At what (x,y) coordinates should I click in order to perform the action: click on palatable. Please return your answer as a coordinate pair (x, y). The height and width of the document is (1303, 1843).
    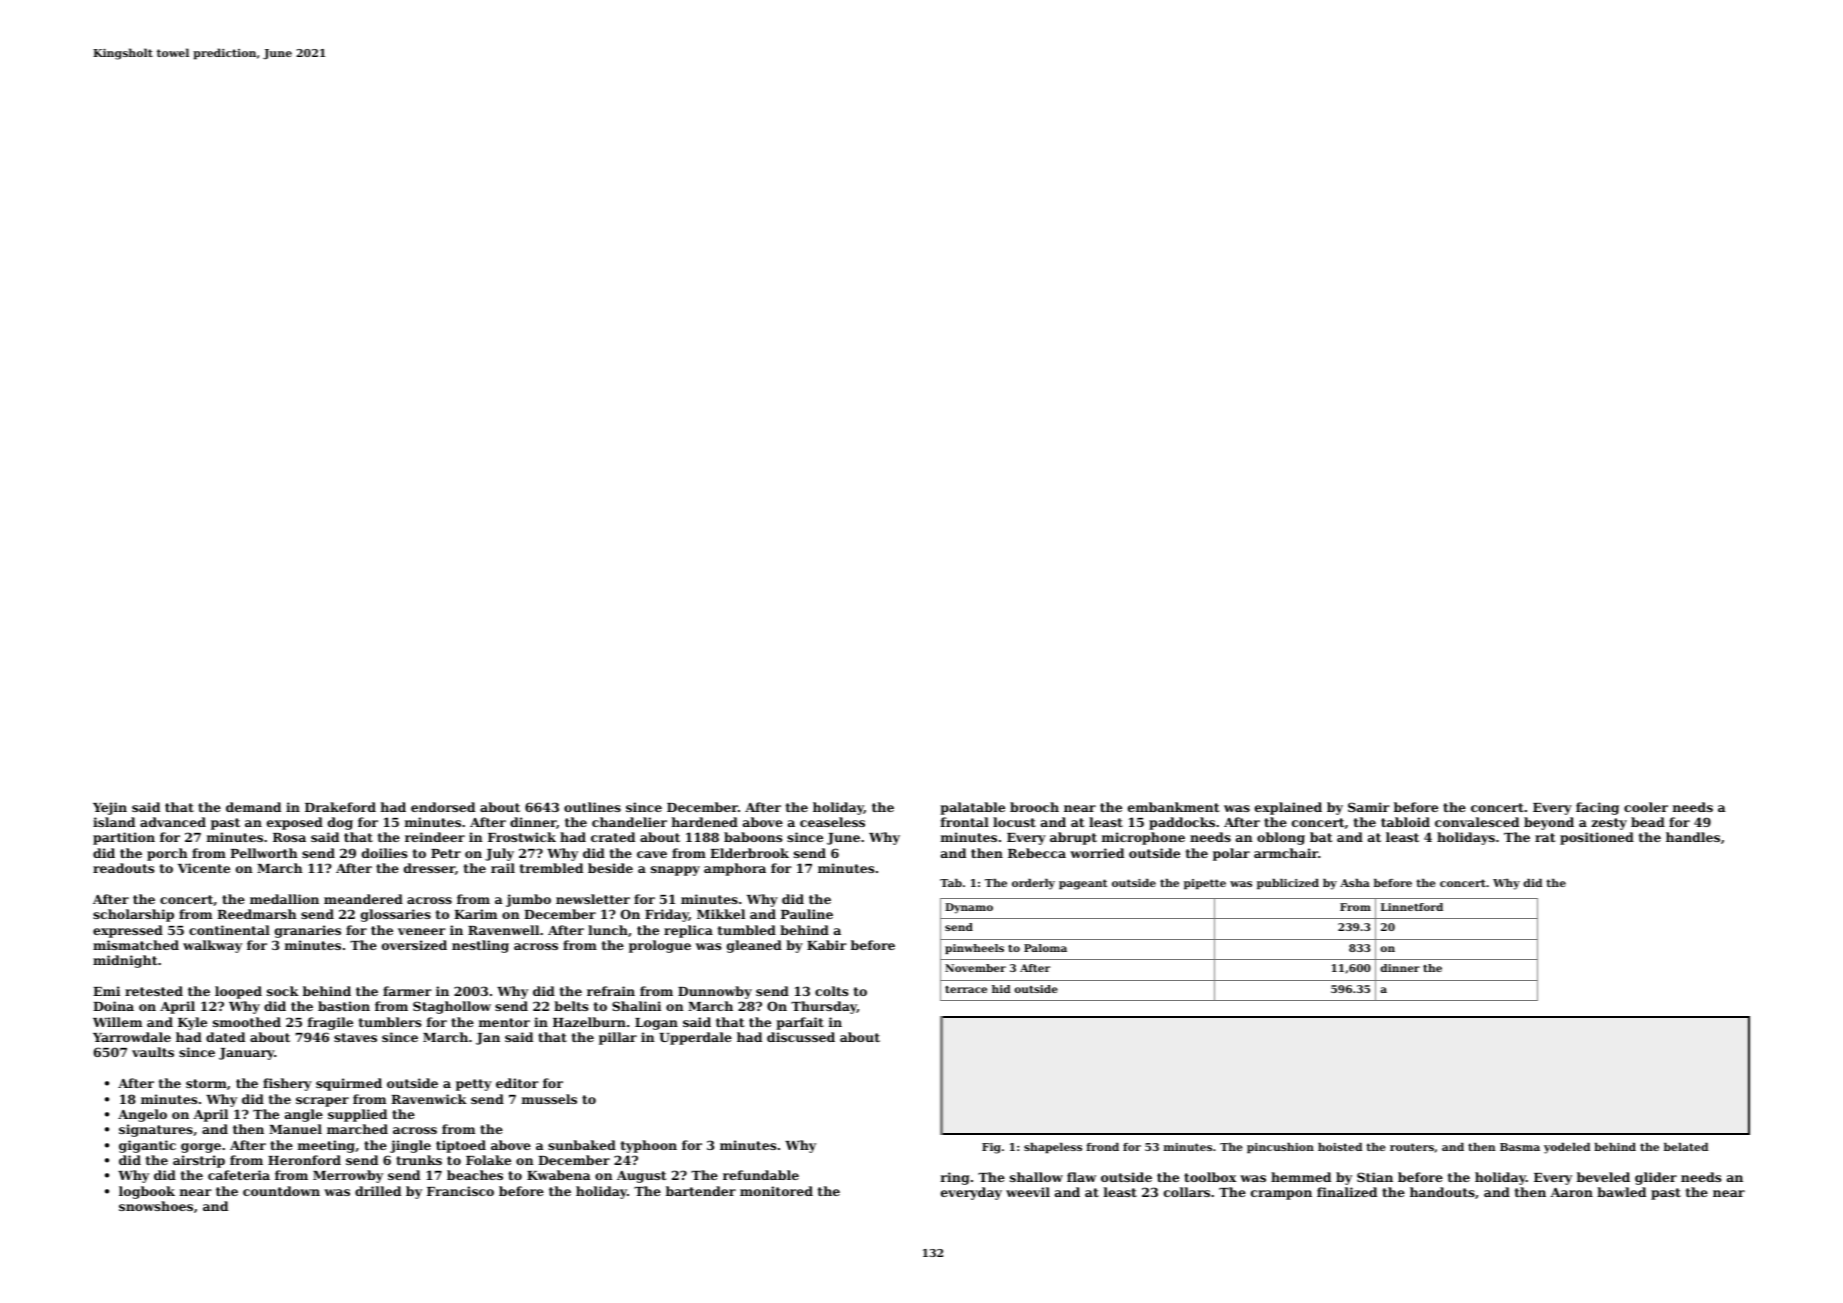
    Looking at the image, I should click on (972, 808).
